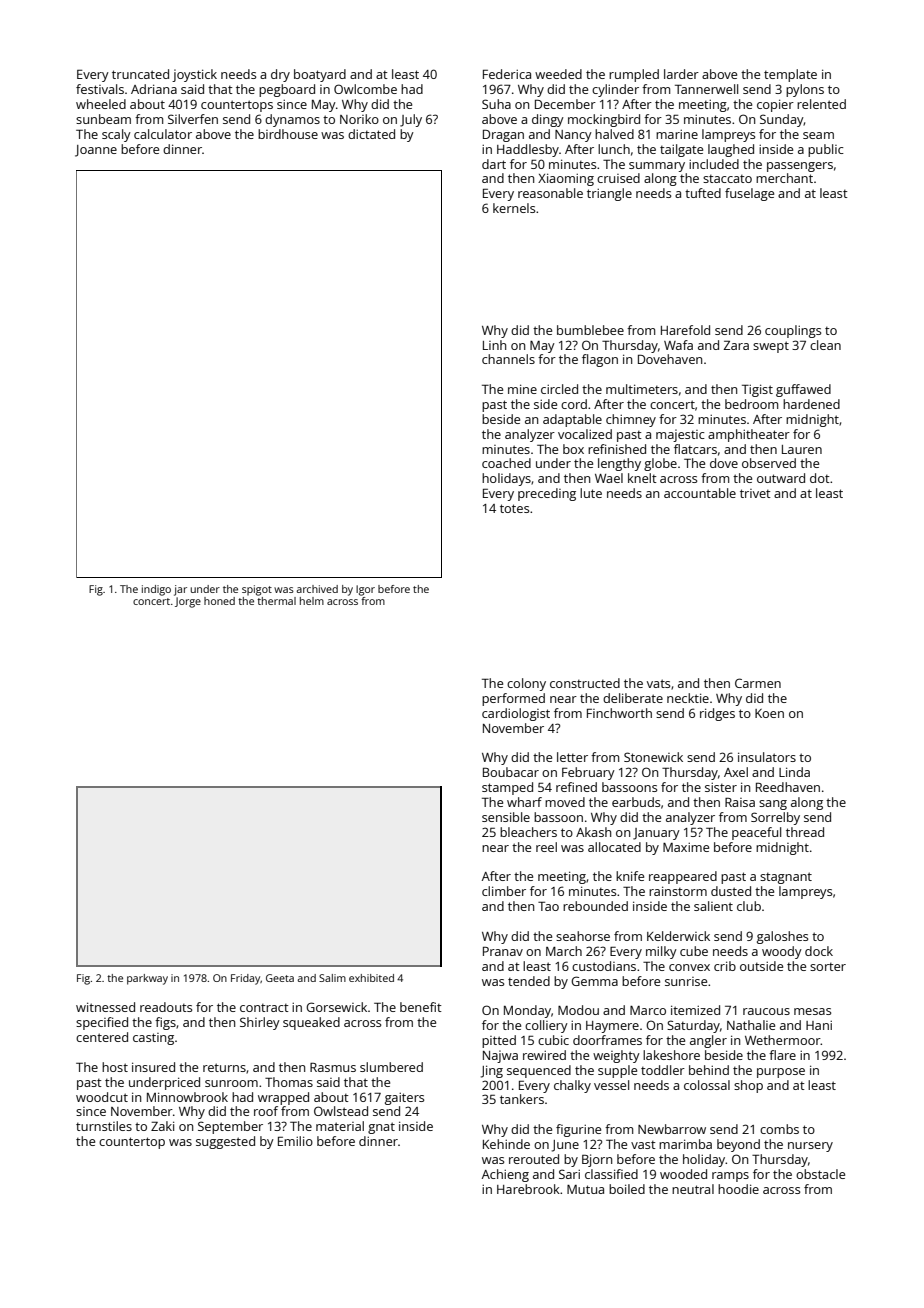  What do you see at coordinates (751, 404) in the image?
I see `bedroom` at bounding box center [751, 404].
